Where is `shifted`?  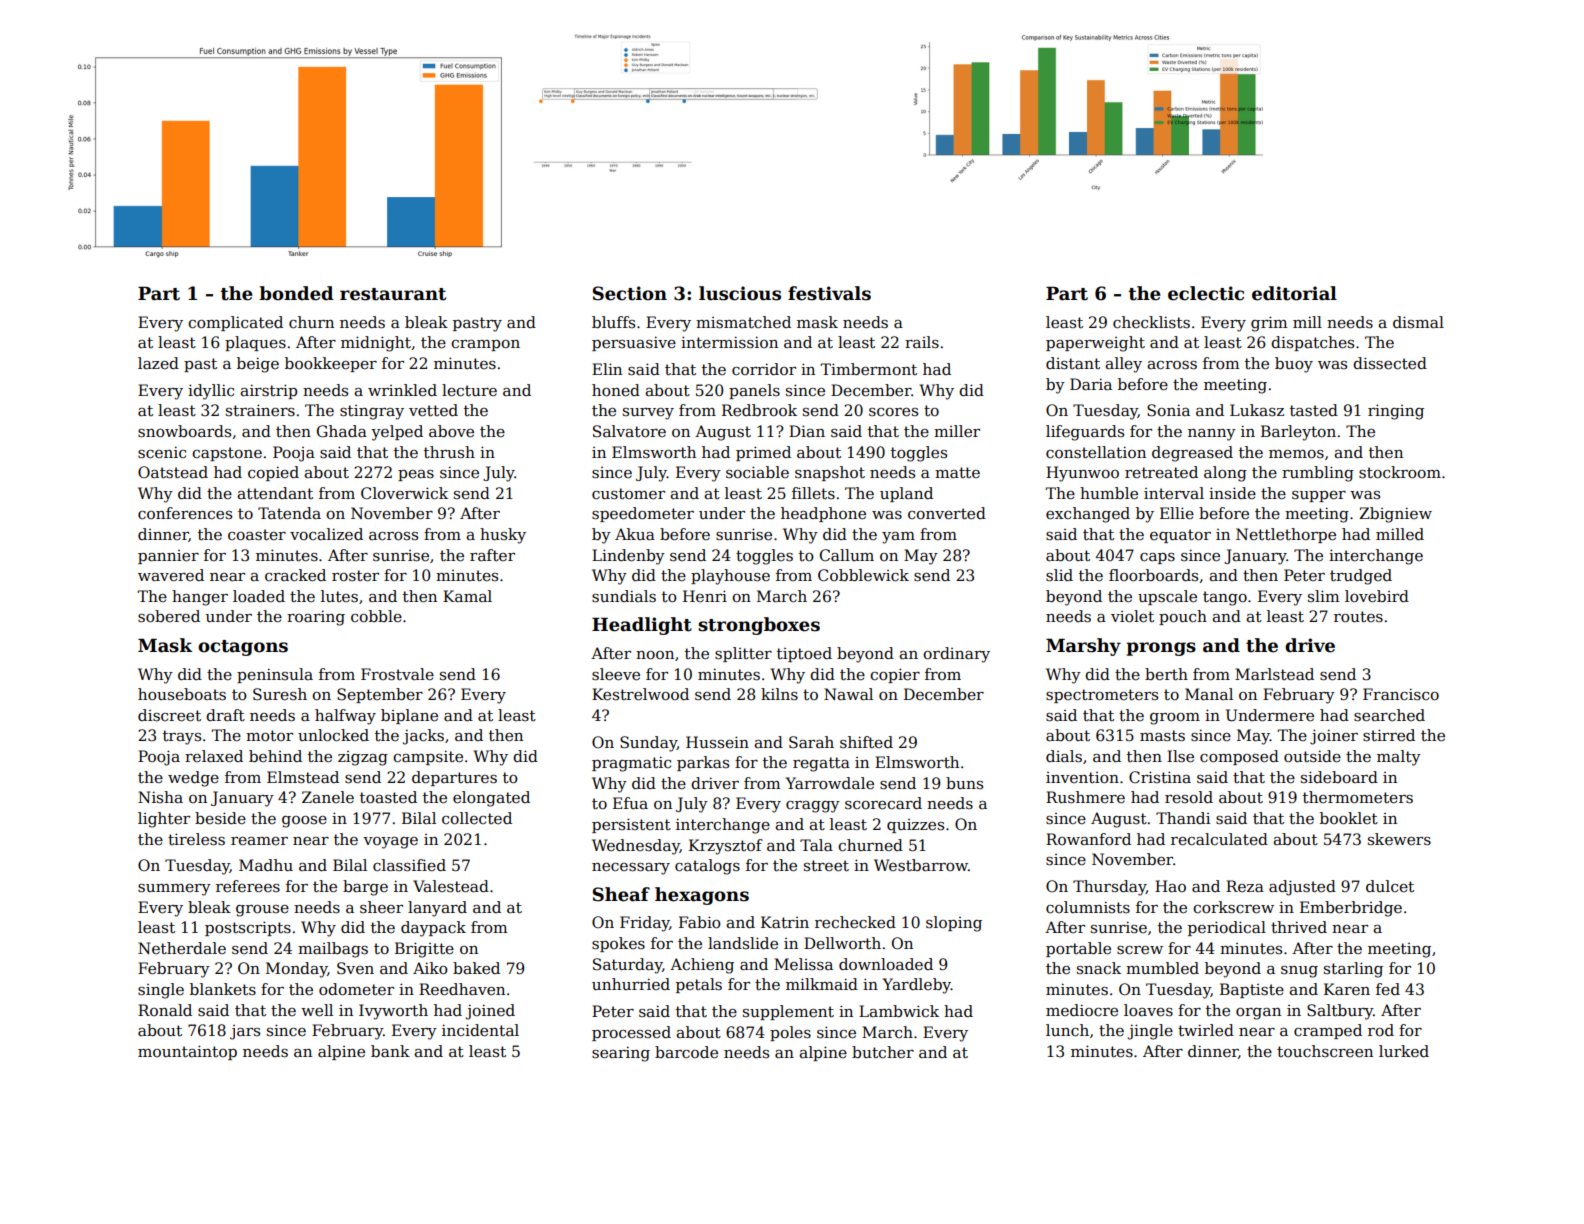
shifted is located at coordinates (866, 742).
